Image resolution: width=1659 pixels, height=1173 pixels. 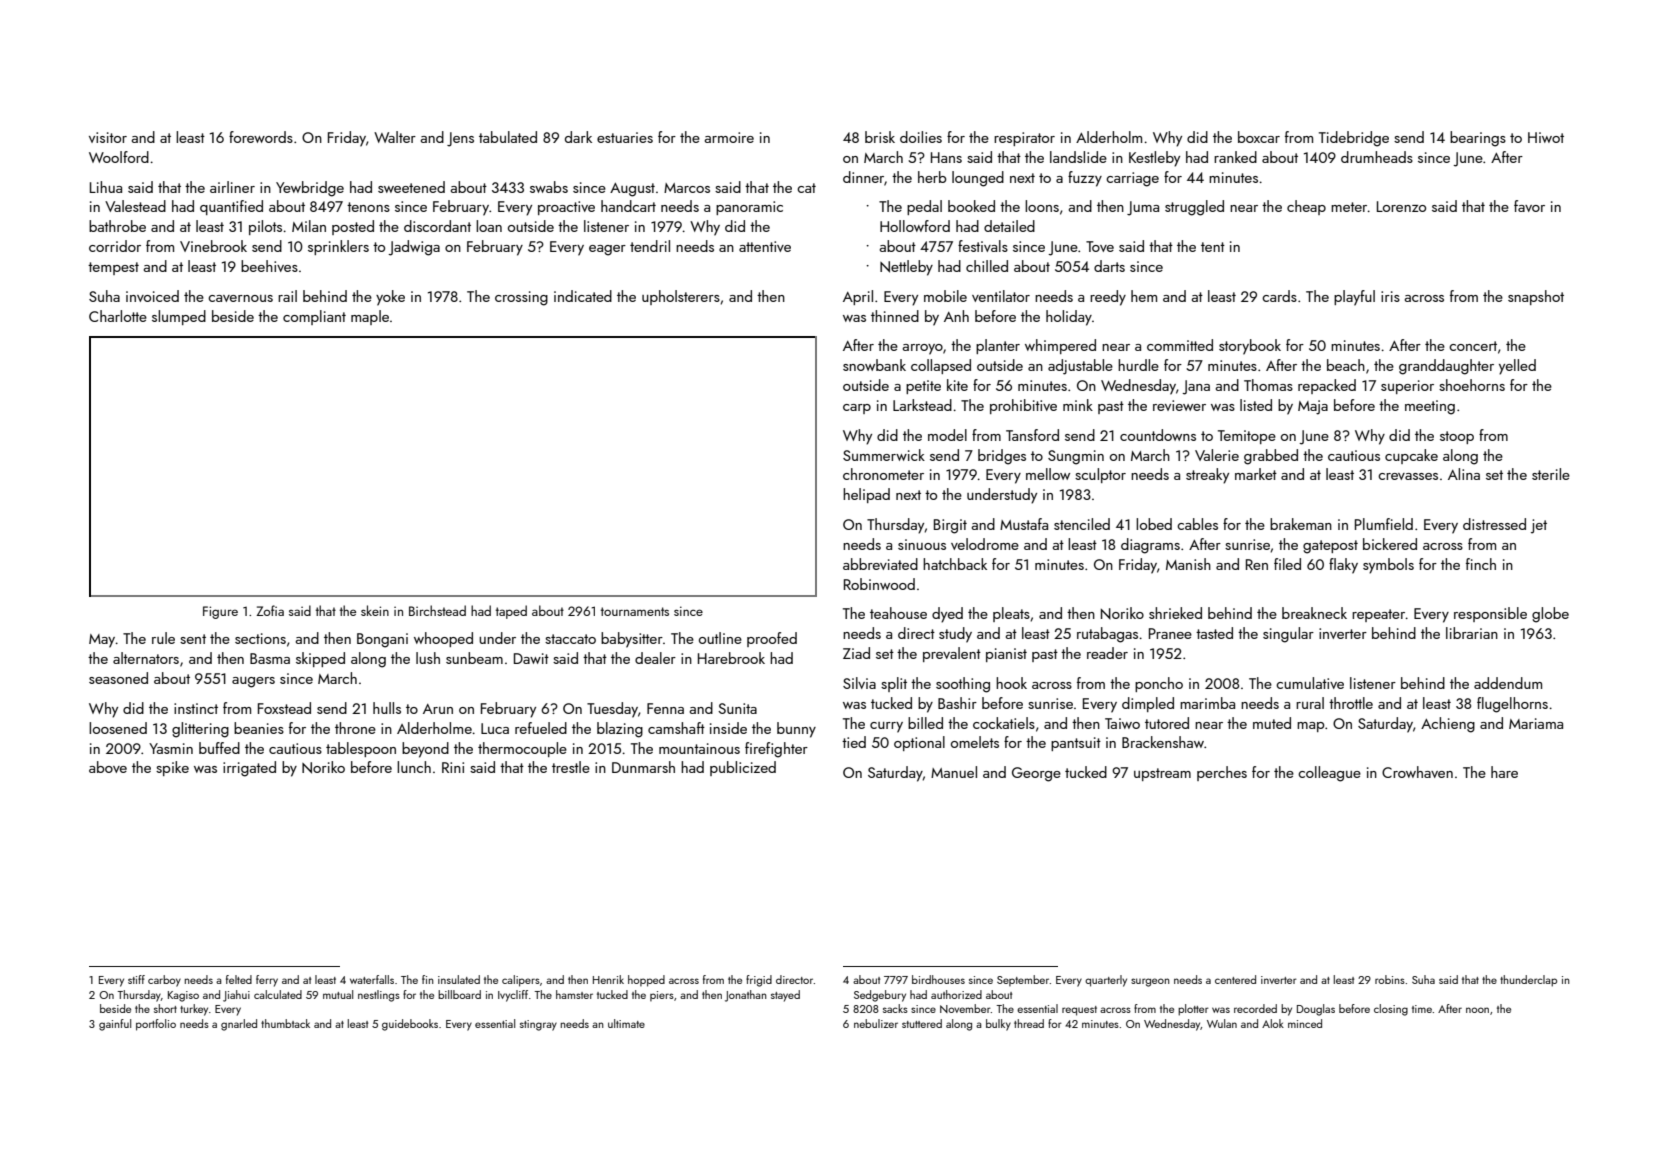 I want to click on Valestead, so click(x=135, y=206).
